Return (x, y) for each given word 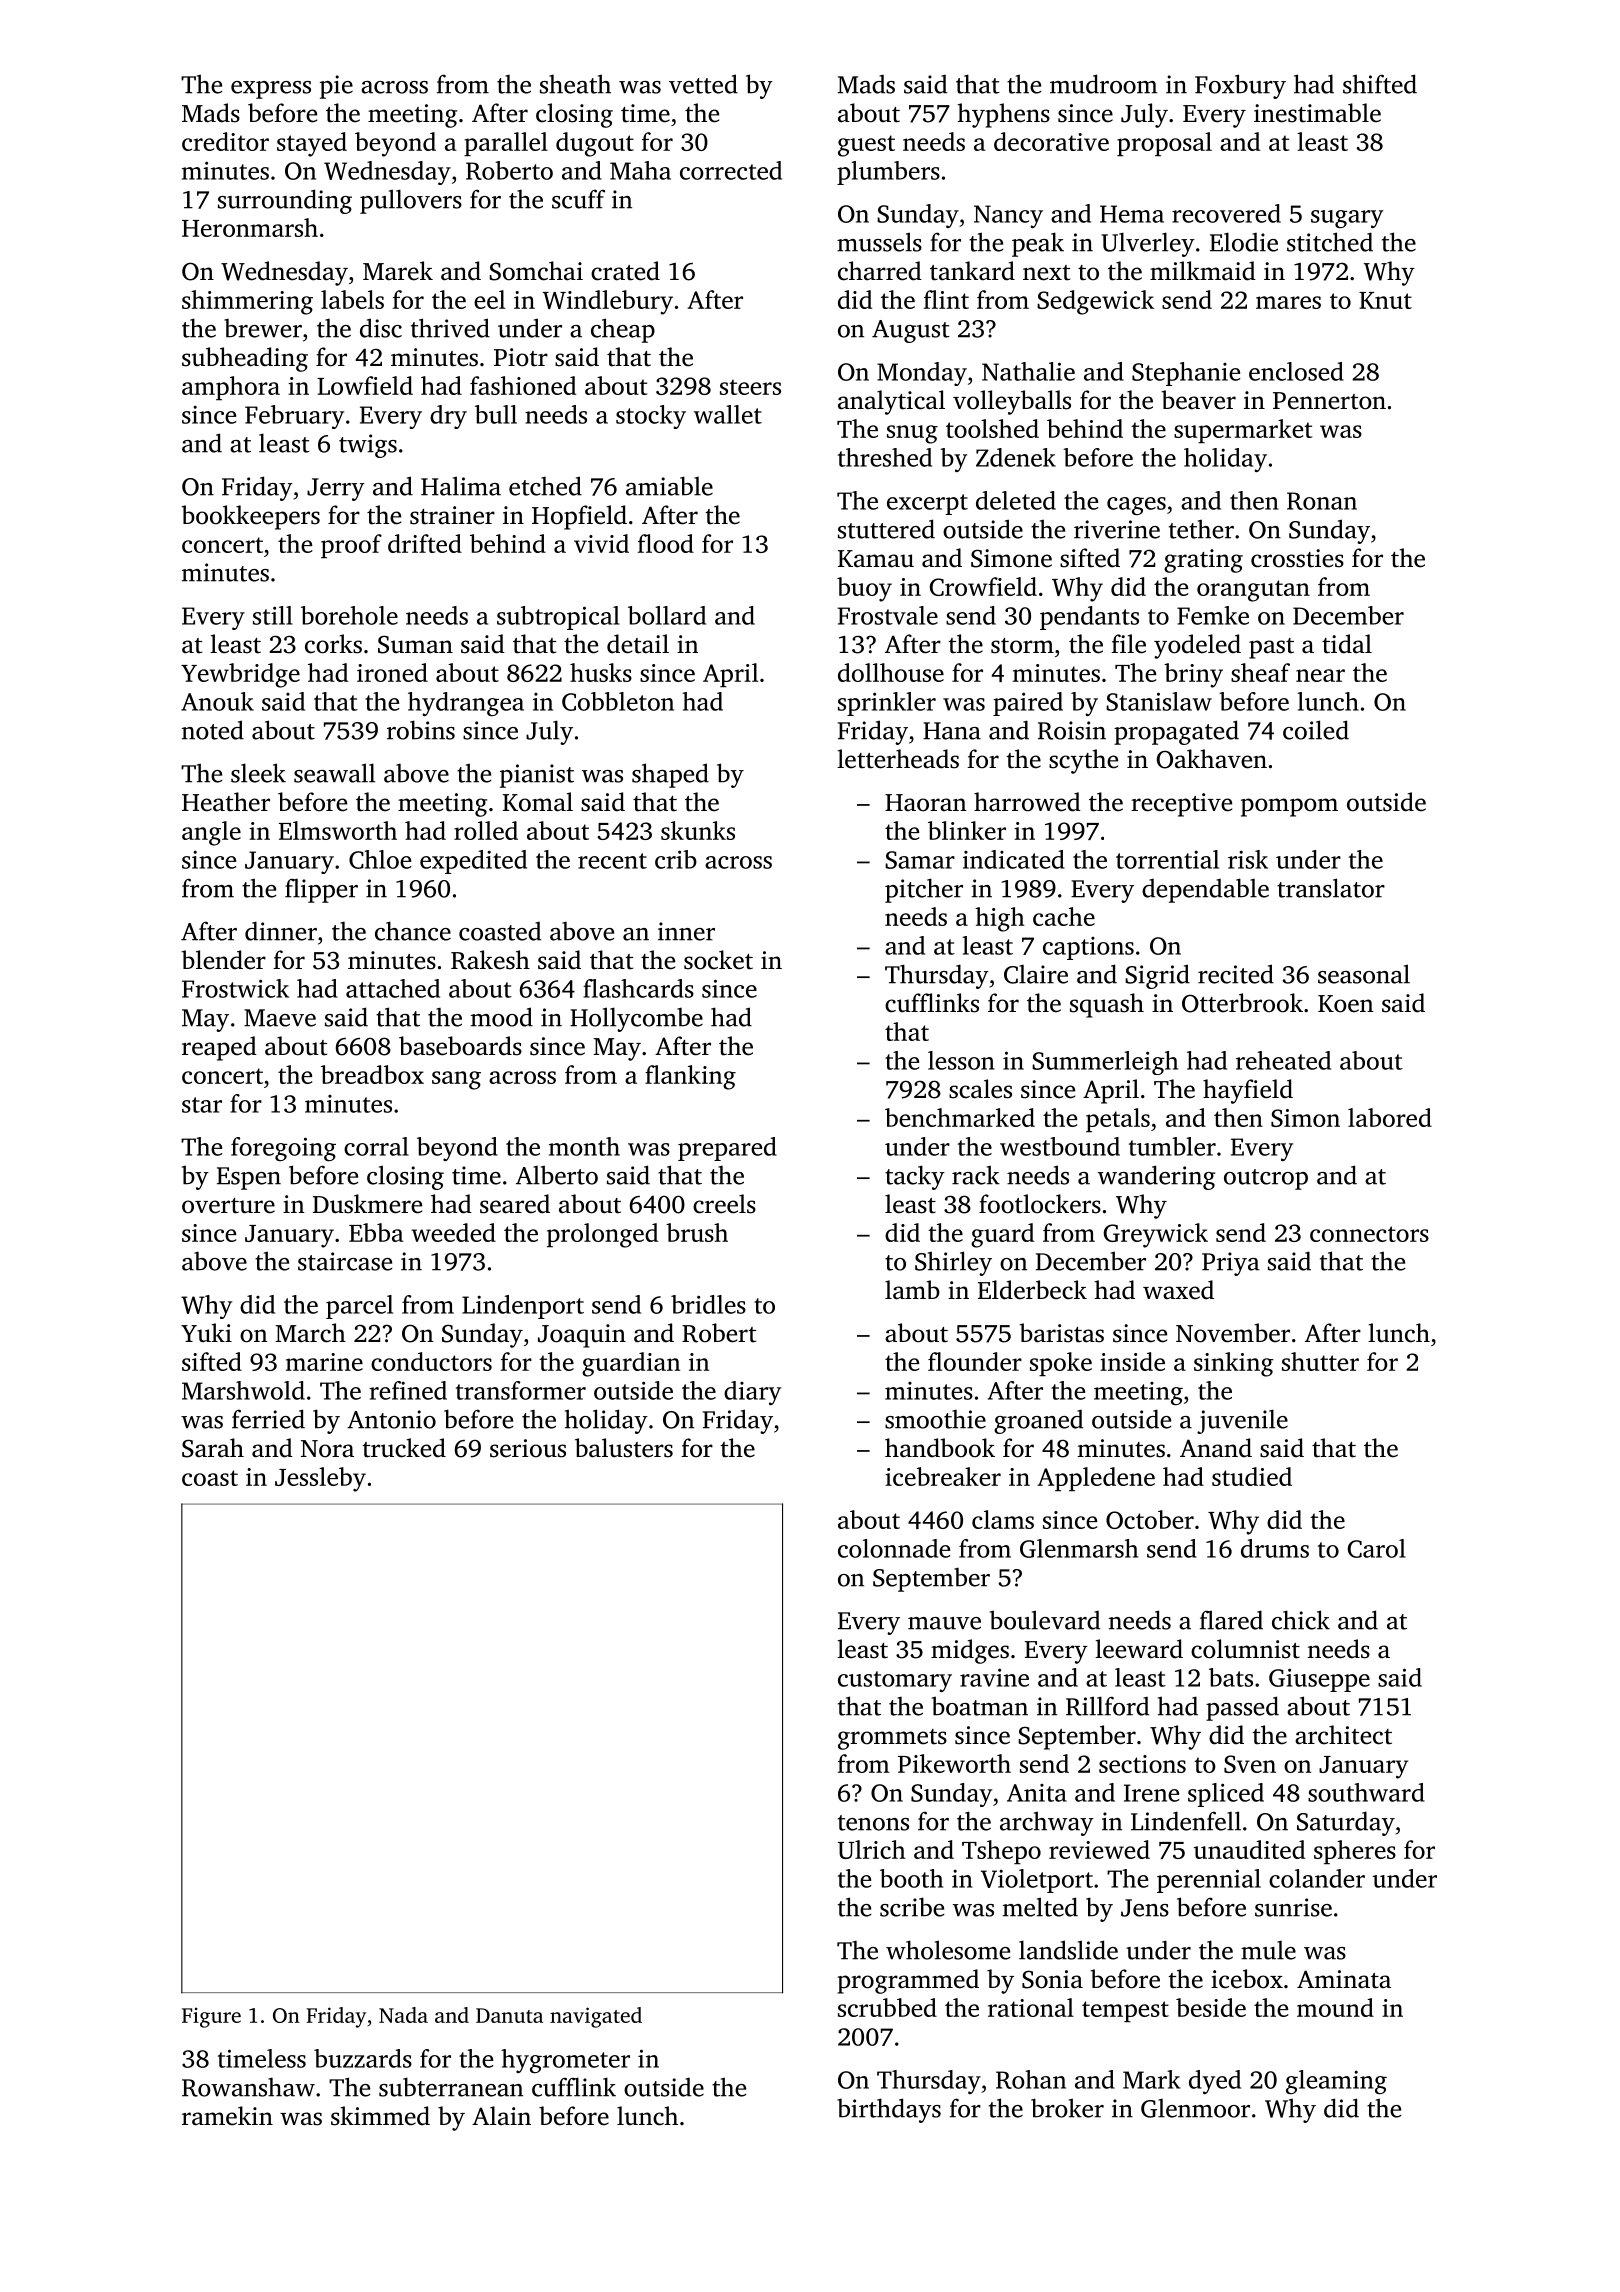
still (273, 615)
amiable (669, 486)
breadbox (372, 1074)
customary (895, 1681)
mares (1288, 302)
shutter (1320, 1361)
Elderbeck (1032, 1290)
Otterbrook (1242, 1003)
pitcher (924, 890)
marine (324, 1362)
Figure (211, 2017)
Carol (1377, 1548)
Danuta (509, 2015)
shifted (1380, 84)
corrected (731, 170)
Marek (398, 271)
